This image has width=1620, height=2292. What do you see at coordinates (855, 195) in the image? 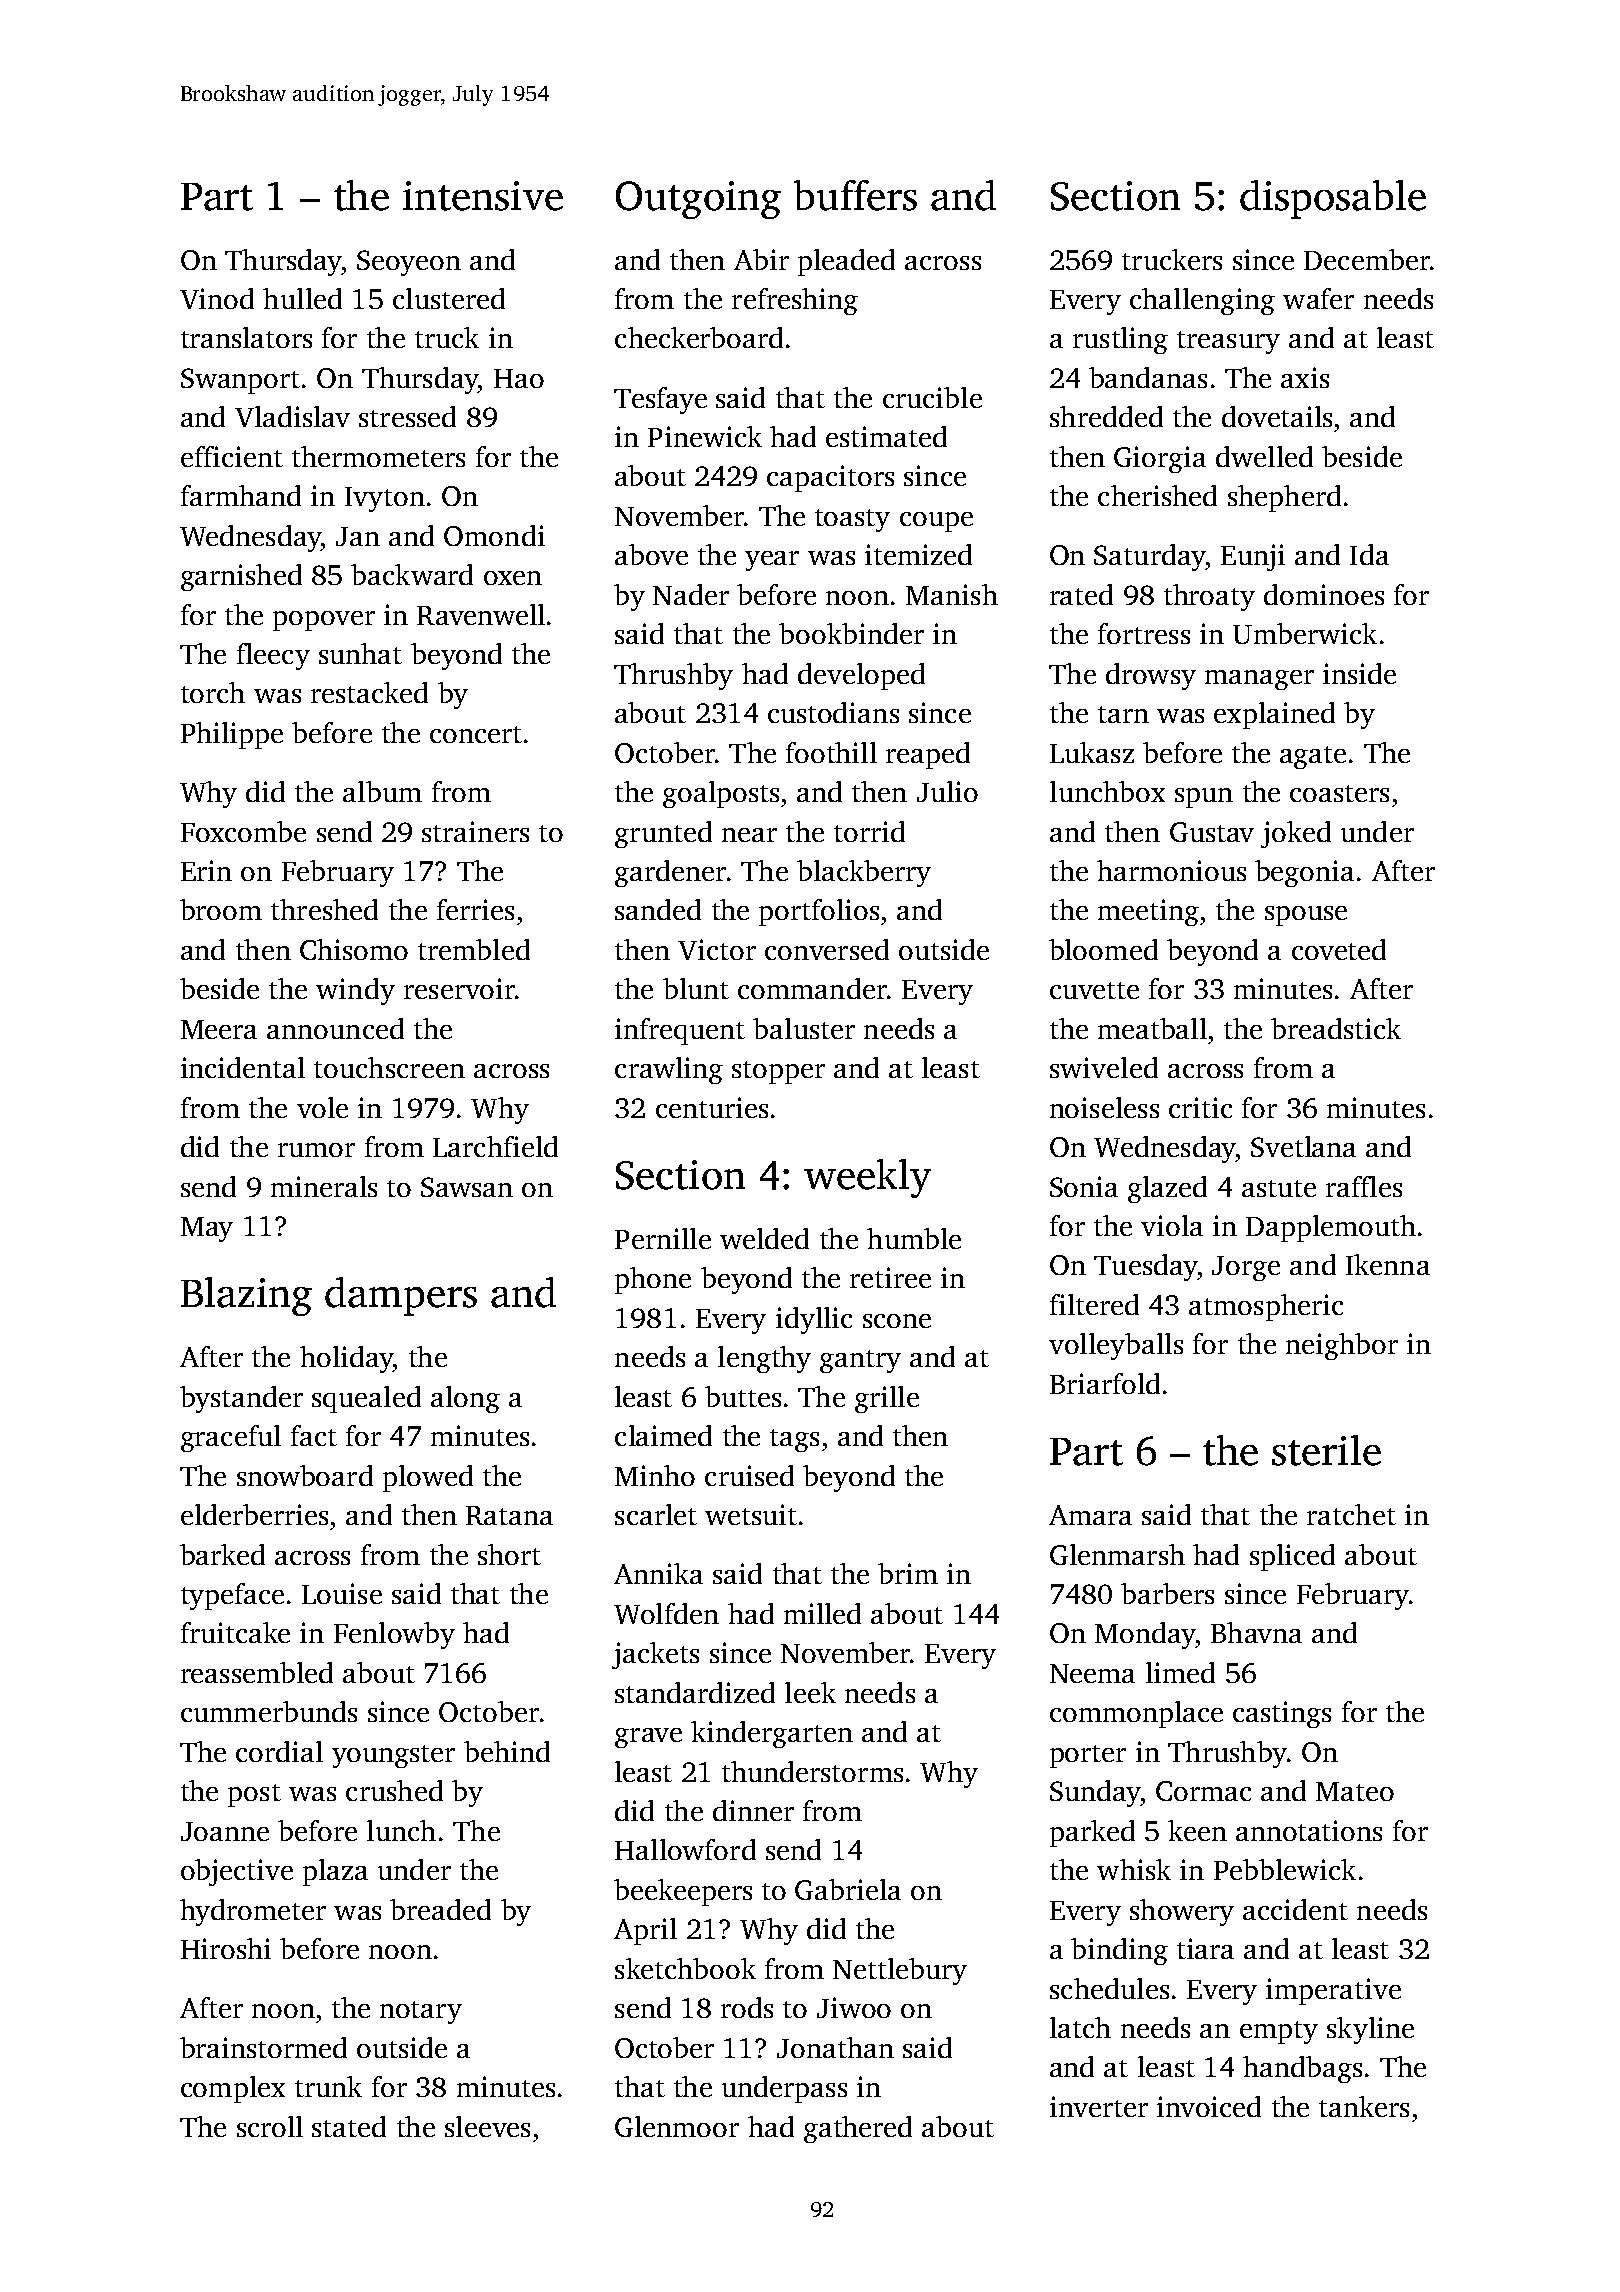
I see `buffers` at bounding box center [855, 195].
